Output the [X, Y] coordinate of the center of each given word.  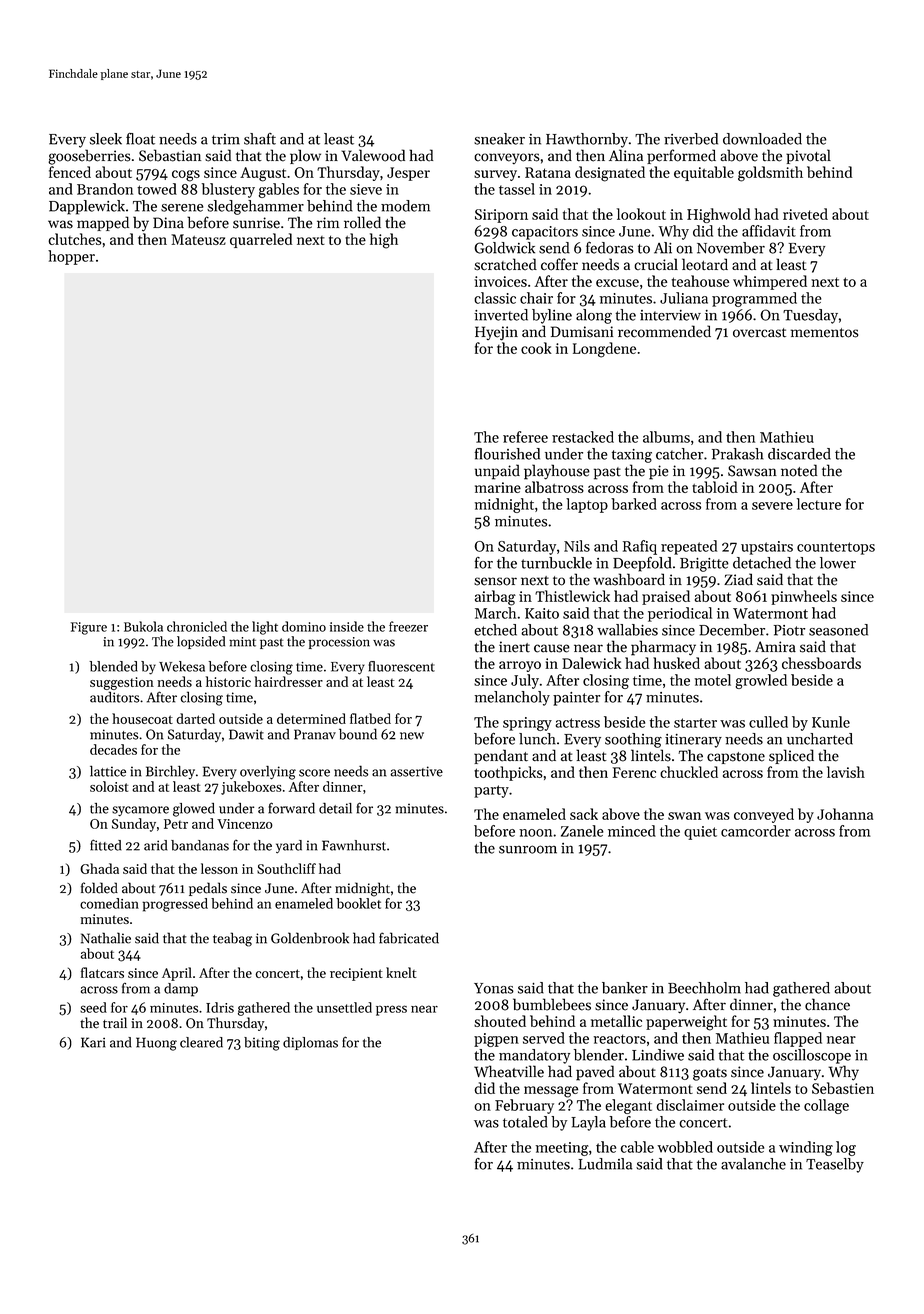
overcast [759, 333]
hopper [71, 257]
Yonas [494, 988]
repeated [689, 547]
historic [228, 681]
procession [339, 643]
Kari [93, 1042]
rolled [362, 222]
